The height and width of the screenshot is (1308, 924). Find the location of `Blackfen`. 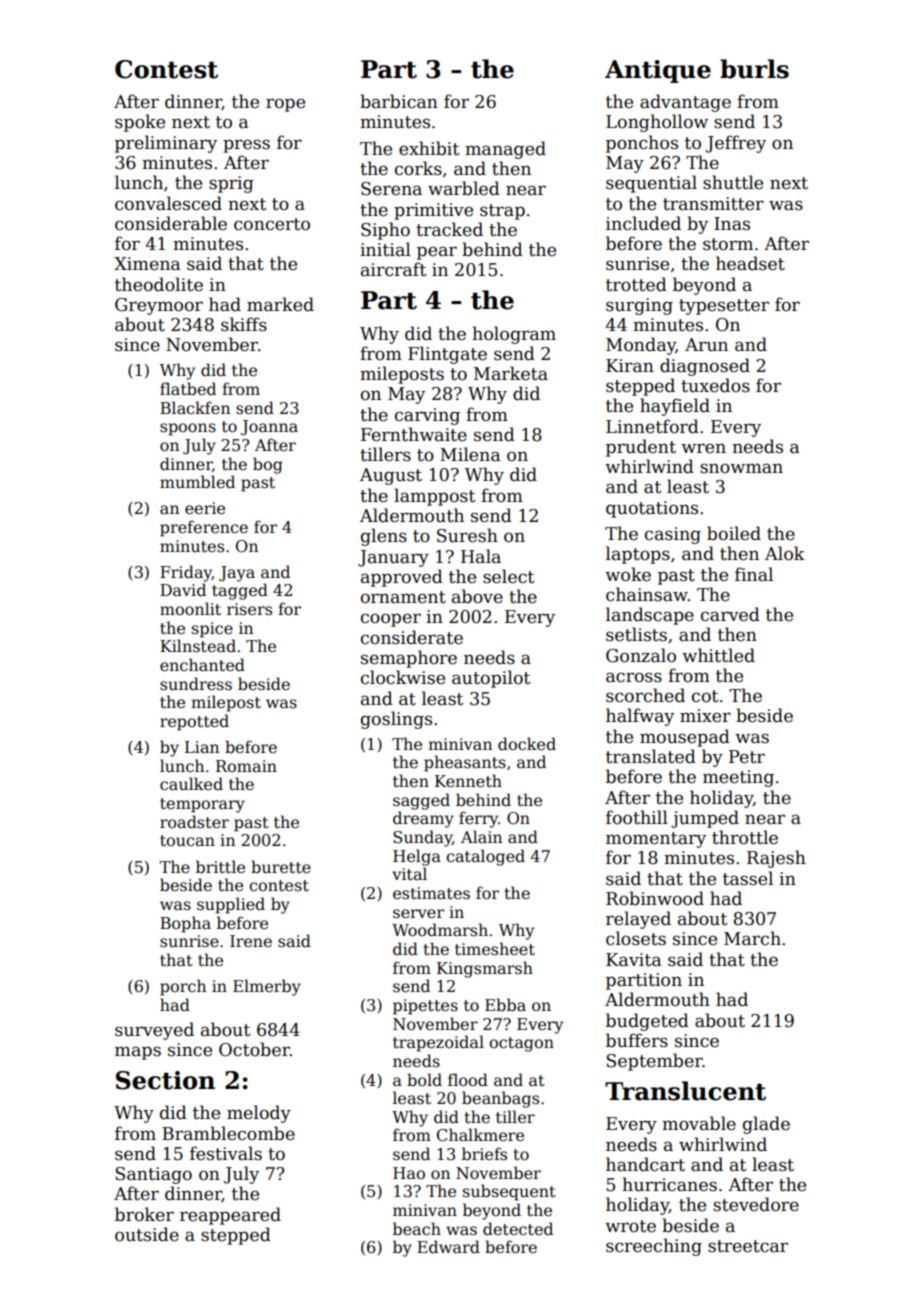

Blackfen is located at coordinates (195, 408).
